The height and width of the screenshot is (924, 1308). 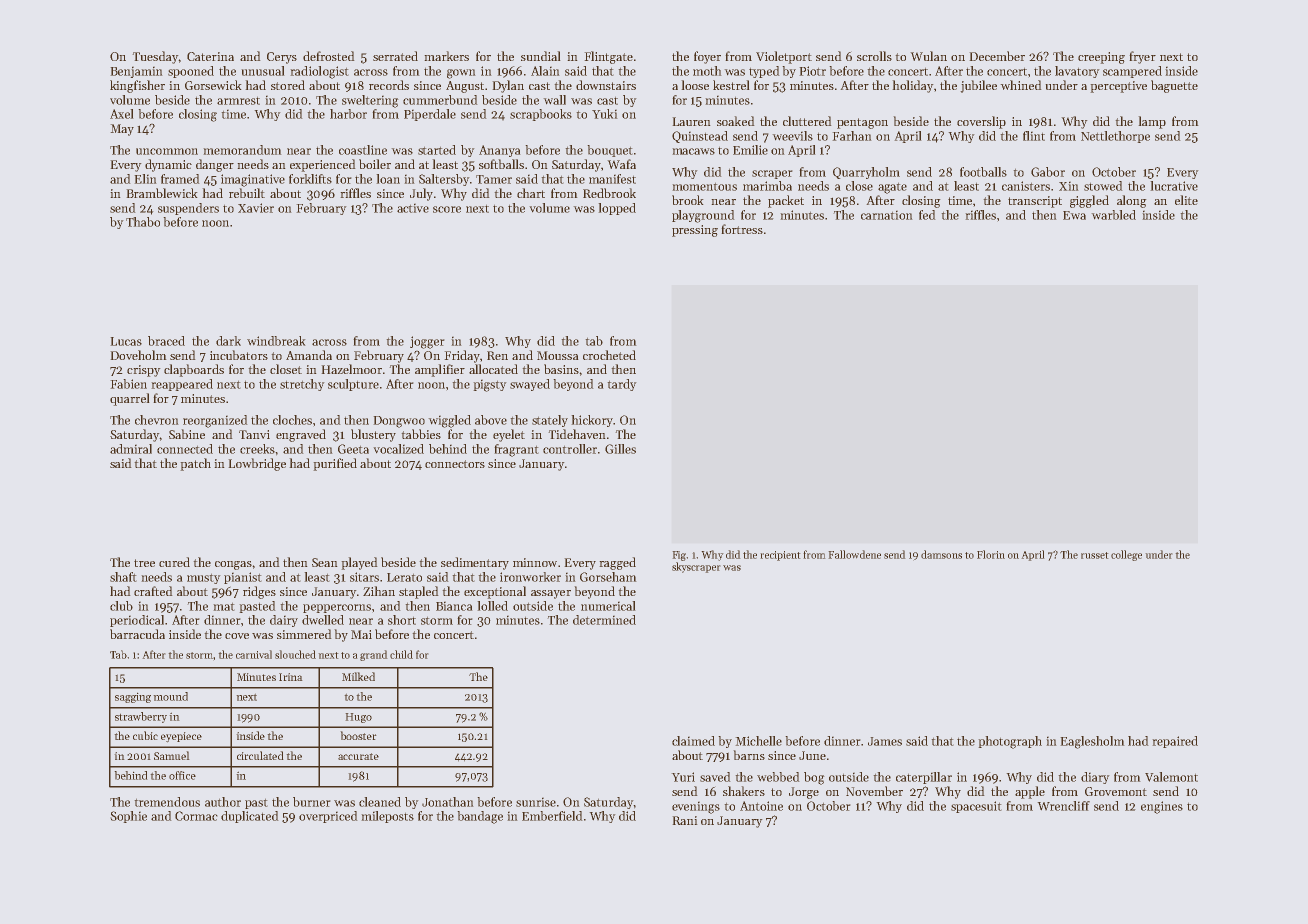 I want to click on cloches, so click(x=292, y=420).
